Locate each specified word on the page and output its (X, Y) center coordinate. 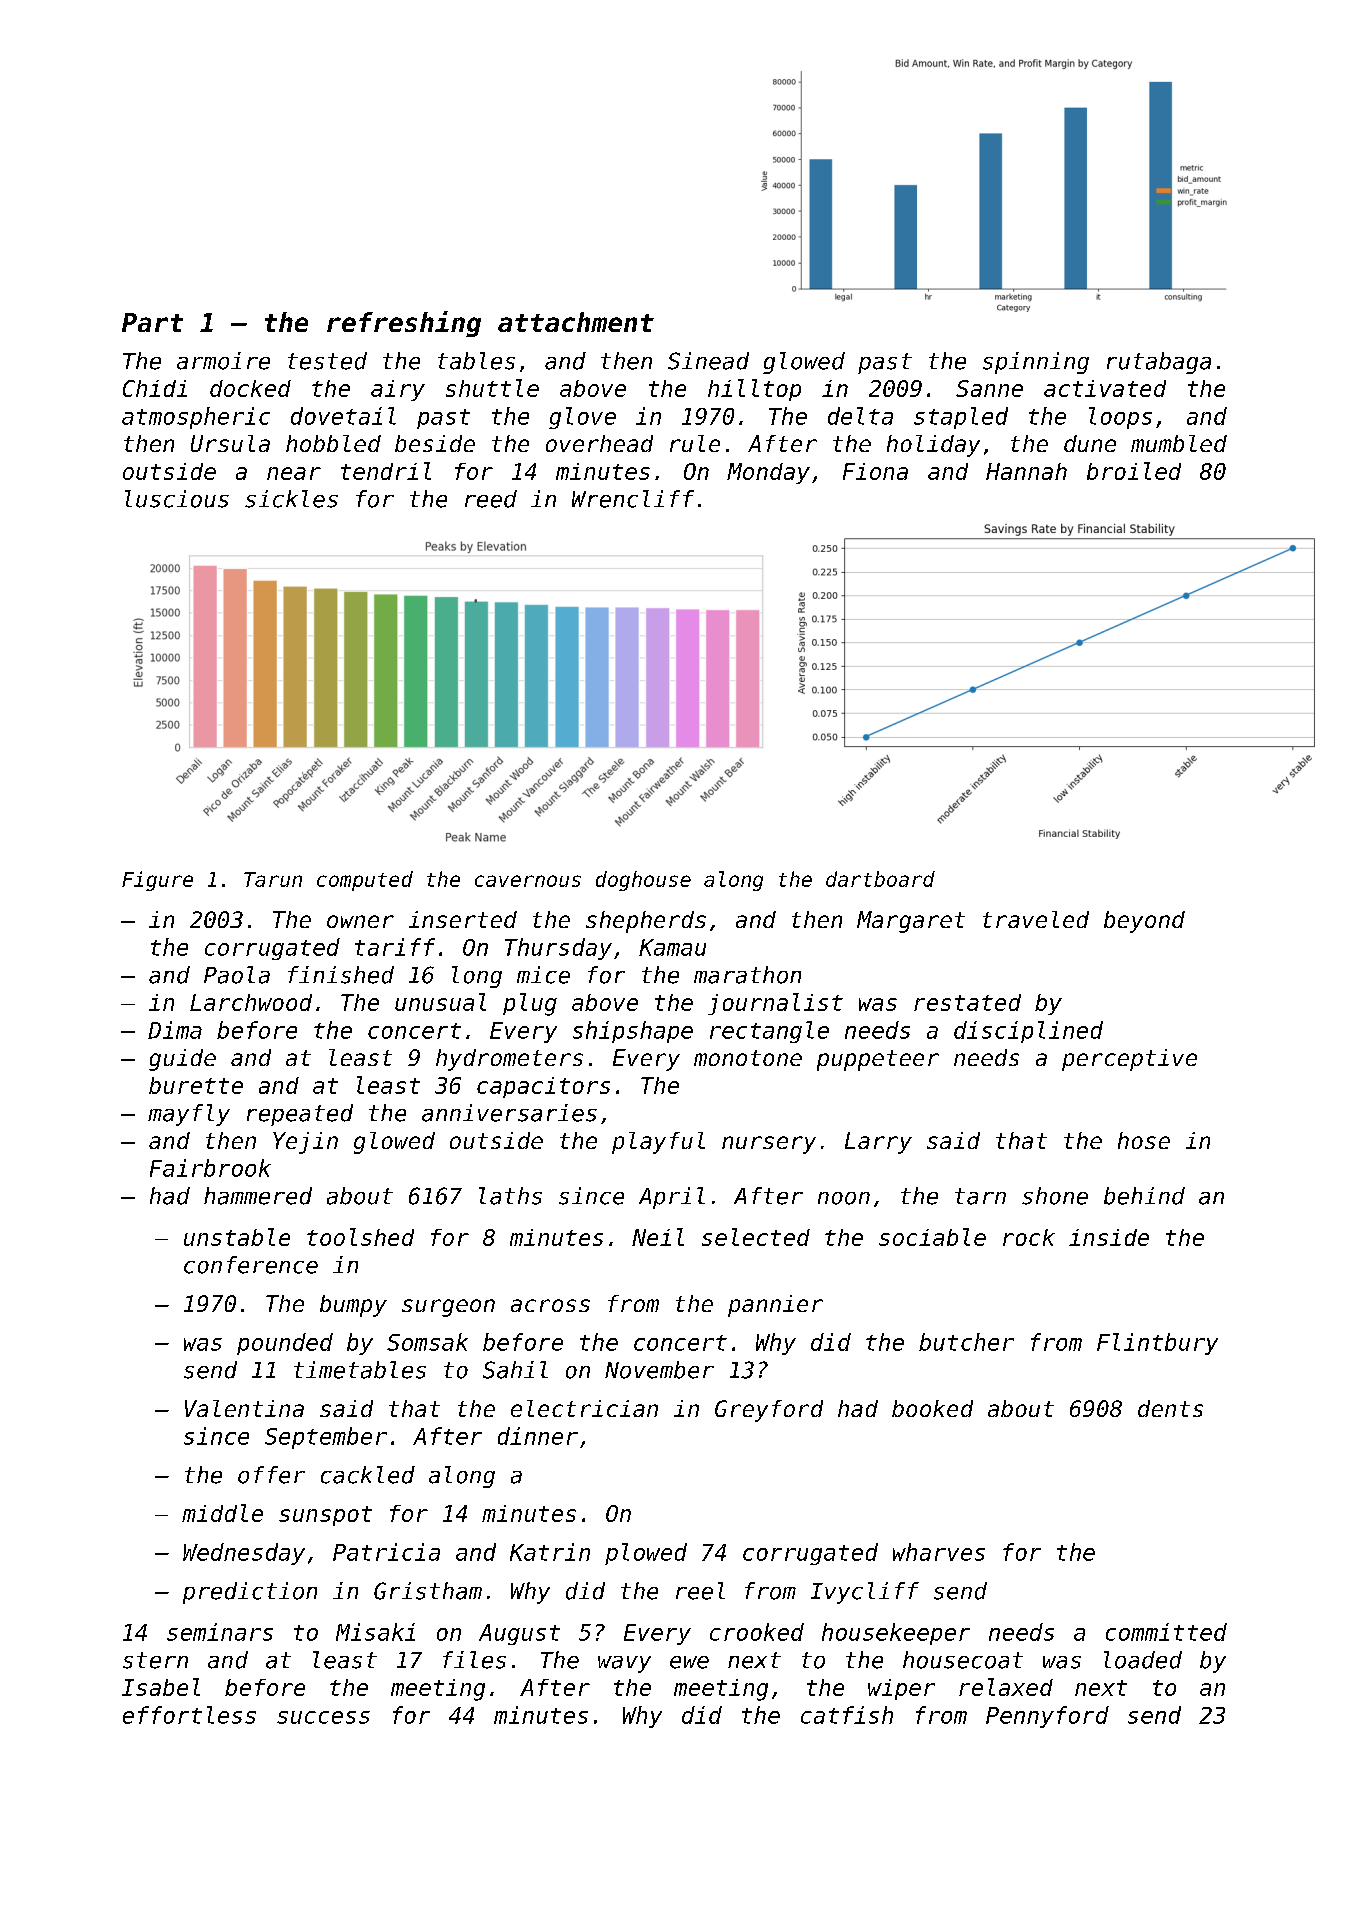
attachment (576, 322)
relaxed (1006, 1687)
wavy (624, 1664)
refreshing (404, 324)
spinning (1036, 363)
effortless (189, 1715)
